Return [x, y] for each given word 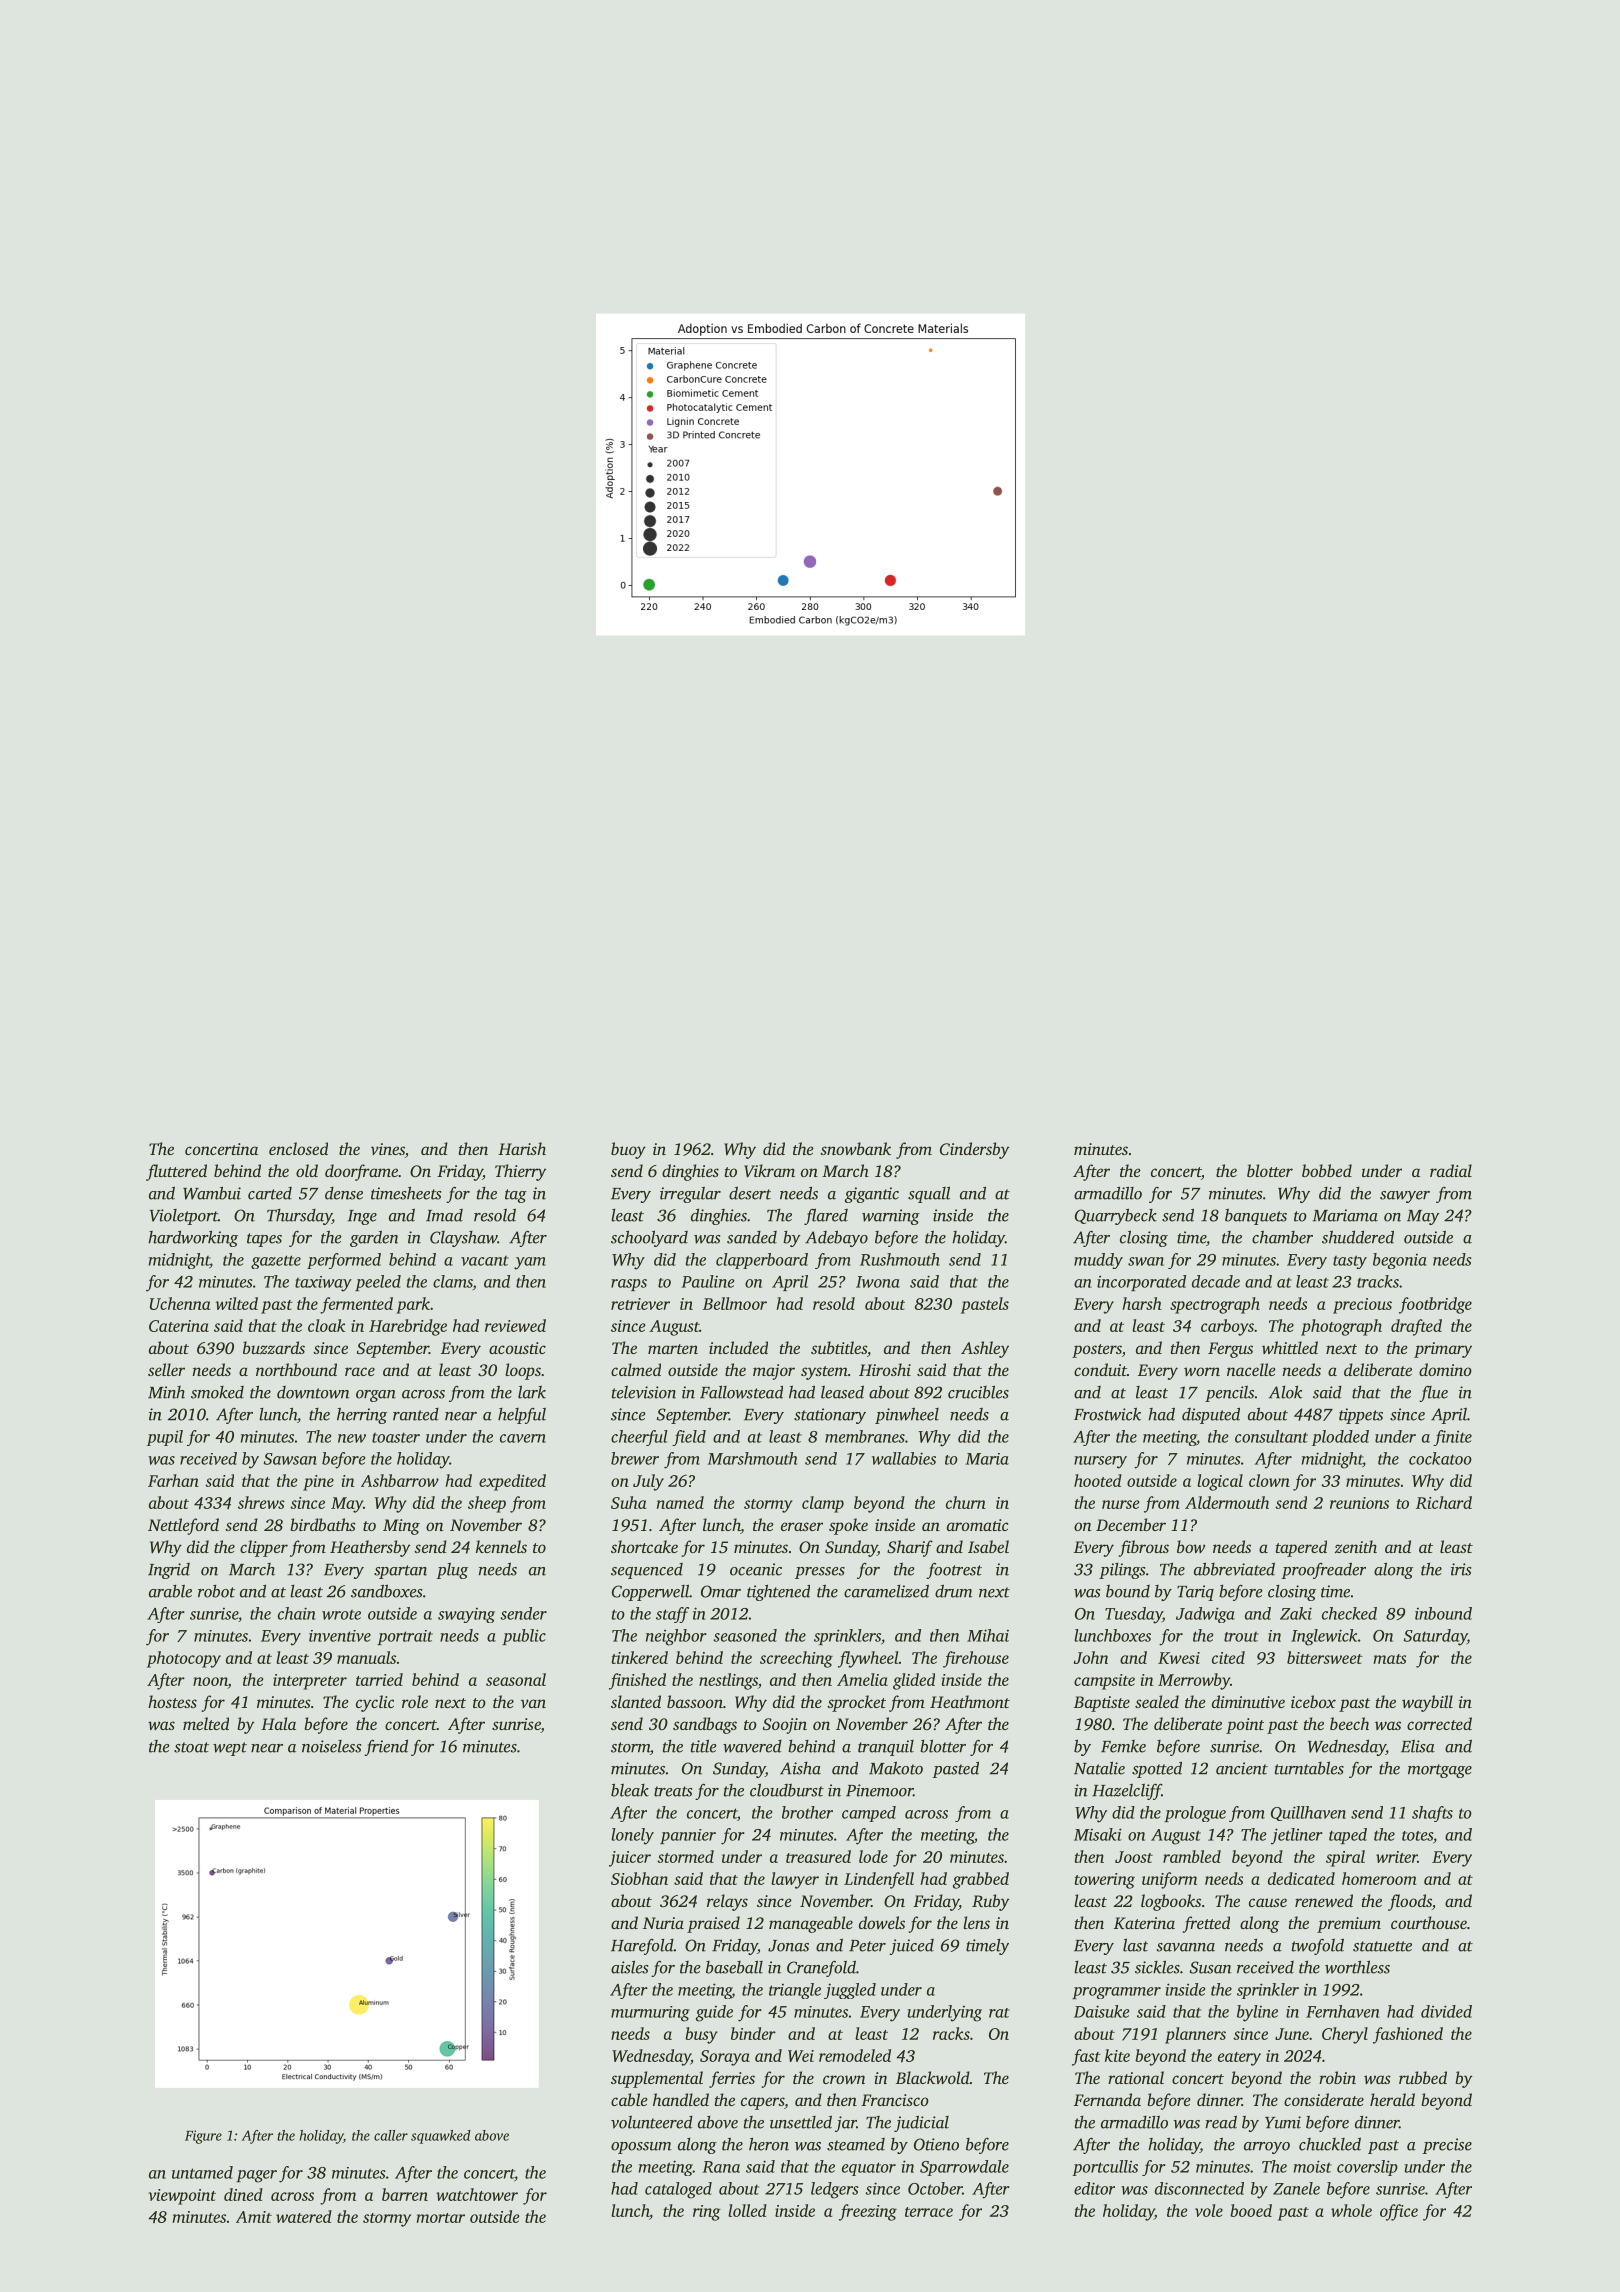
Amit [254, 2217]
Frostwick [1107, 1414]
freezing [868, 2212]
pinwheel [907, 1415]
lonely [632, 1836]
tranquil [886, 1748]
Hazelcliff [1127, 1792]
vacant [485, 1261]
